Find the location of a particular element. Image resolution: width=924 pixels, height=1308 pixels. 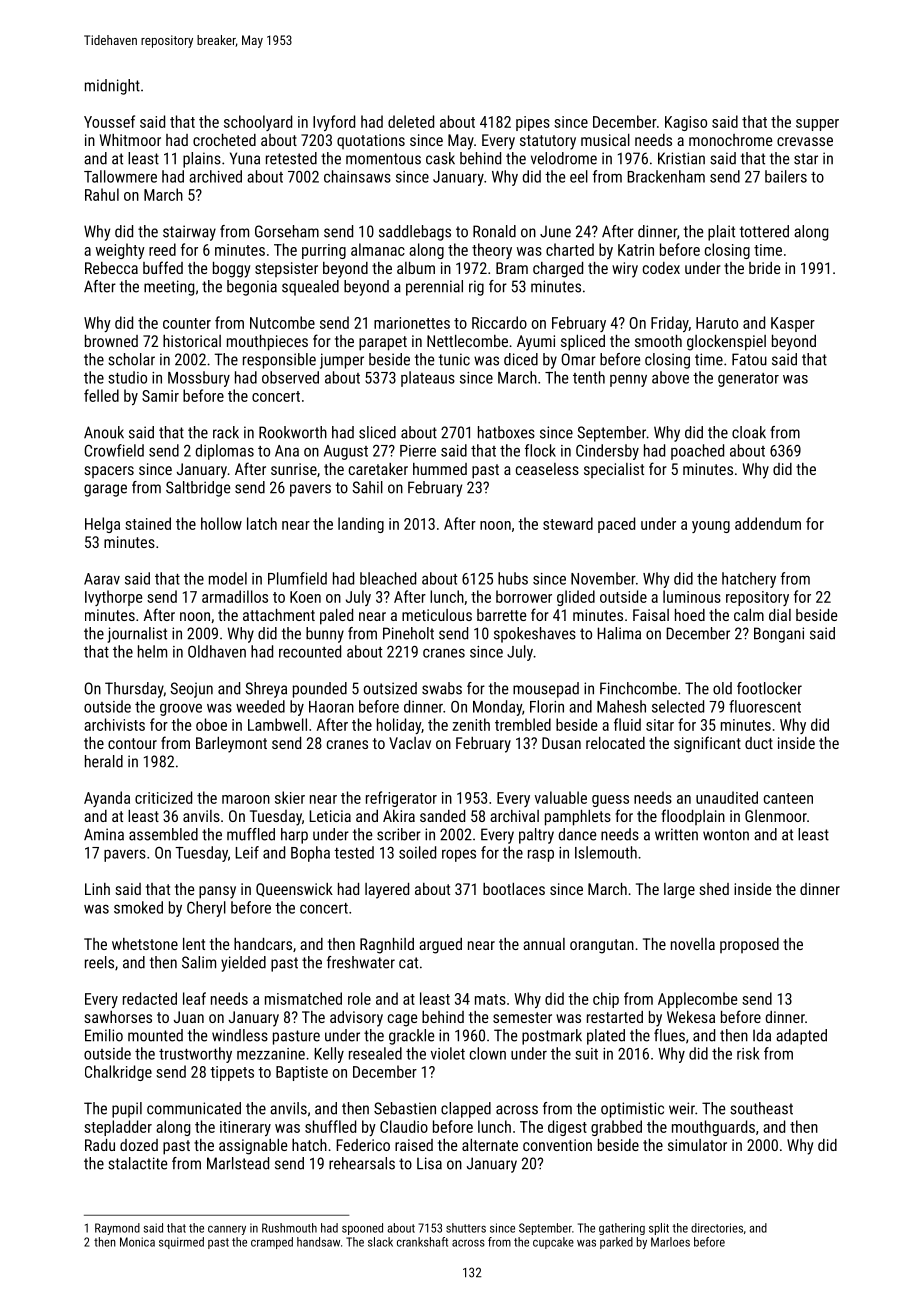

Saltbridge is located at coordinates (198, 489).
